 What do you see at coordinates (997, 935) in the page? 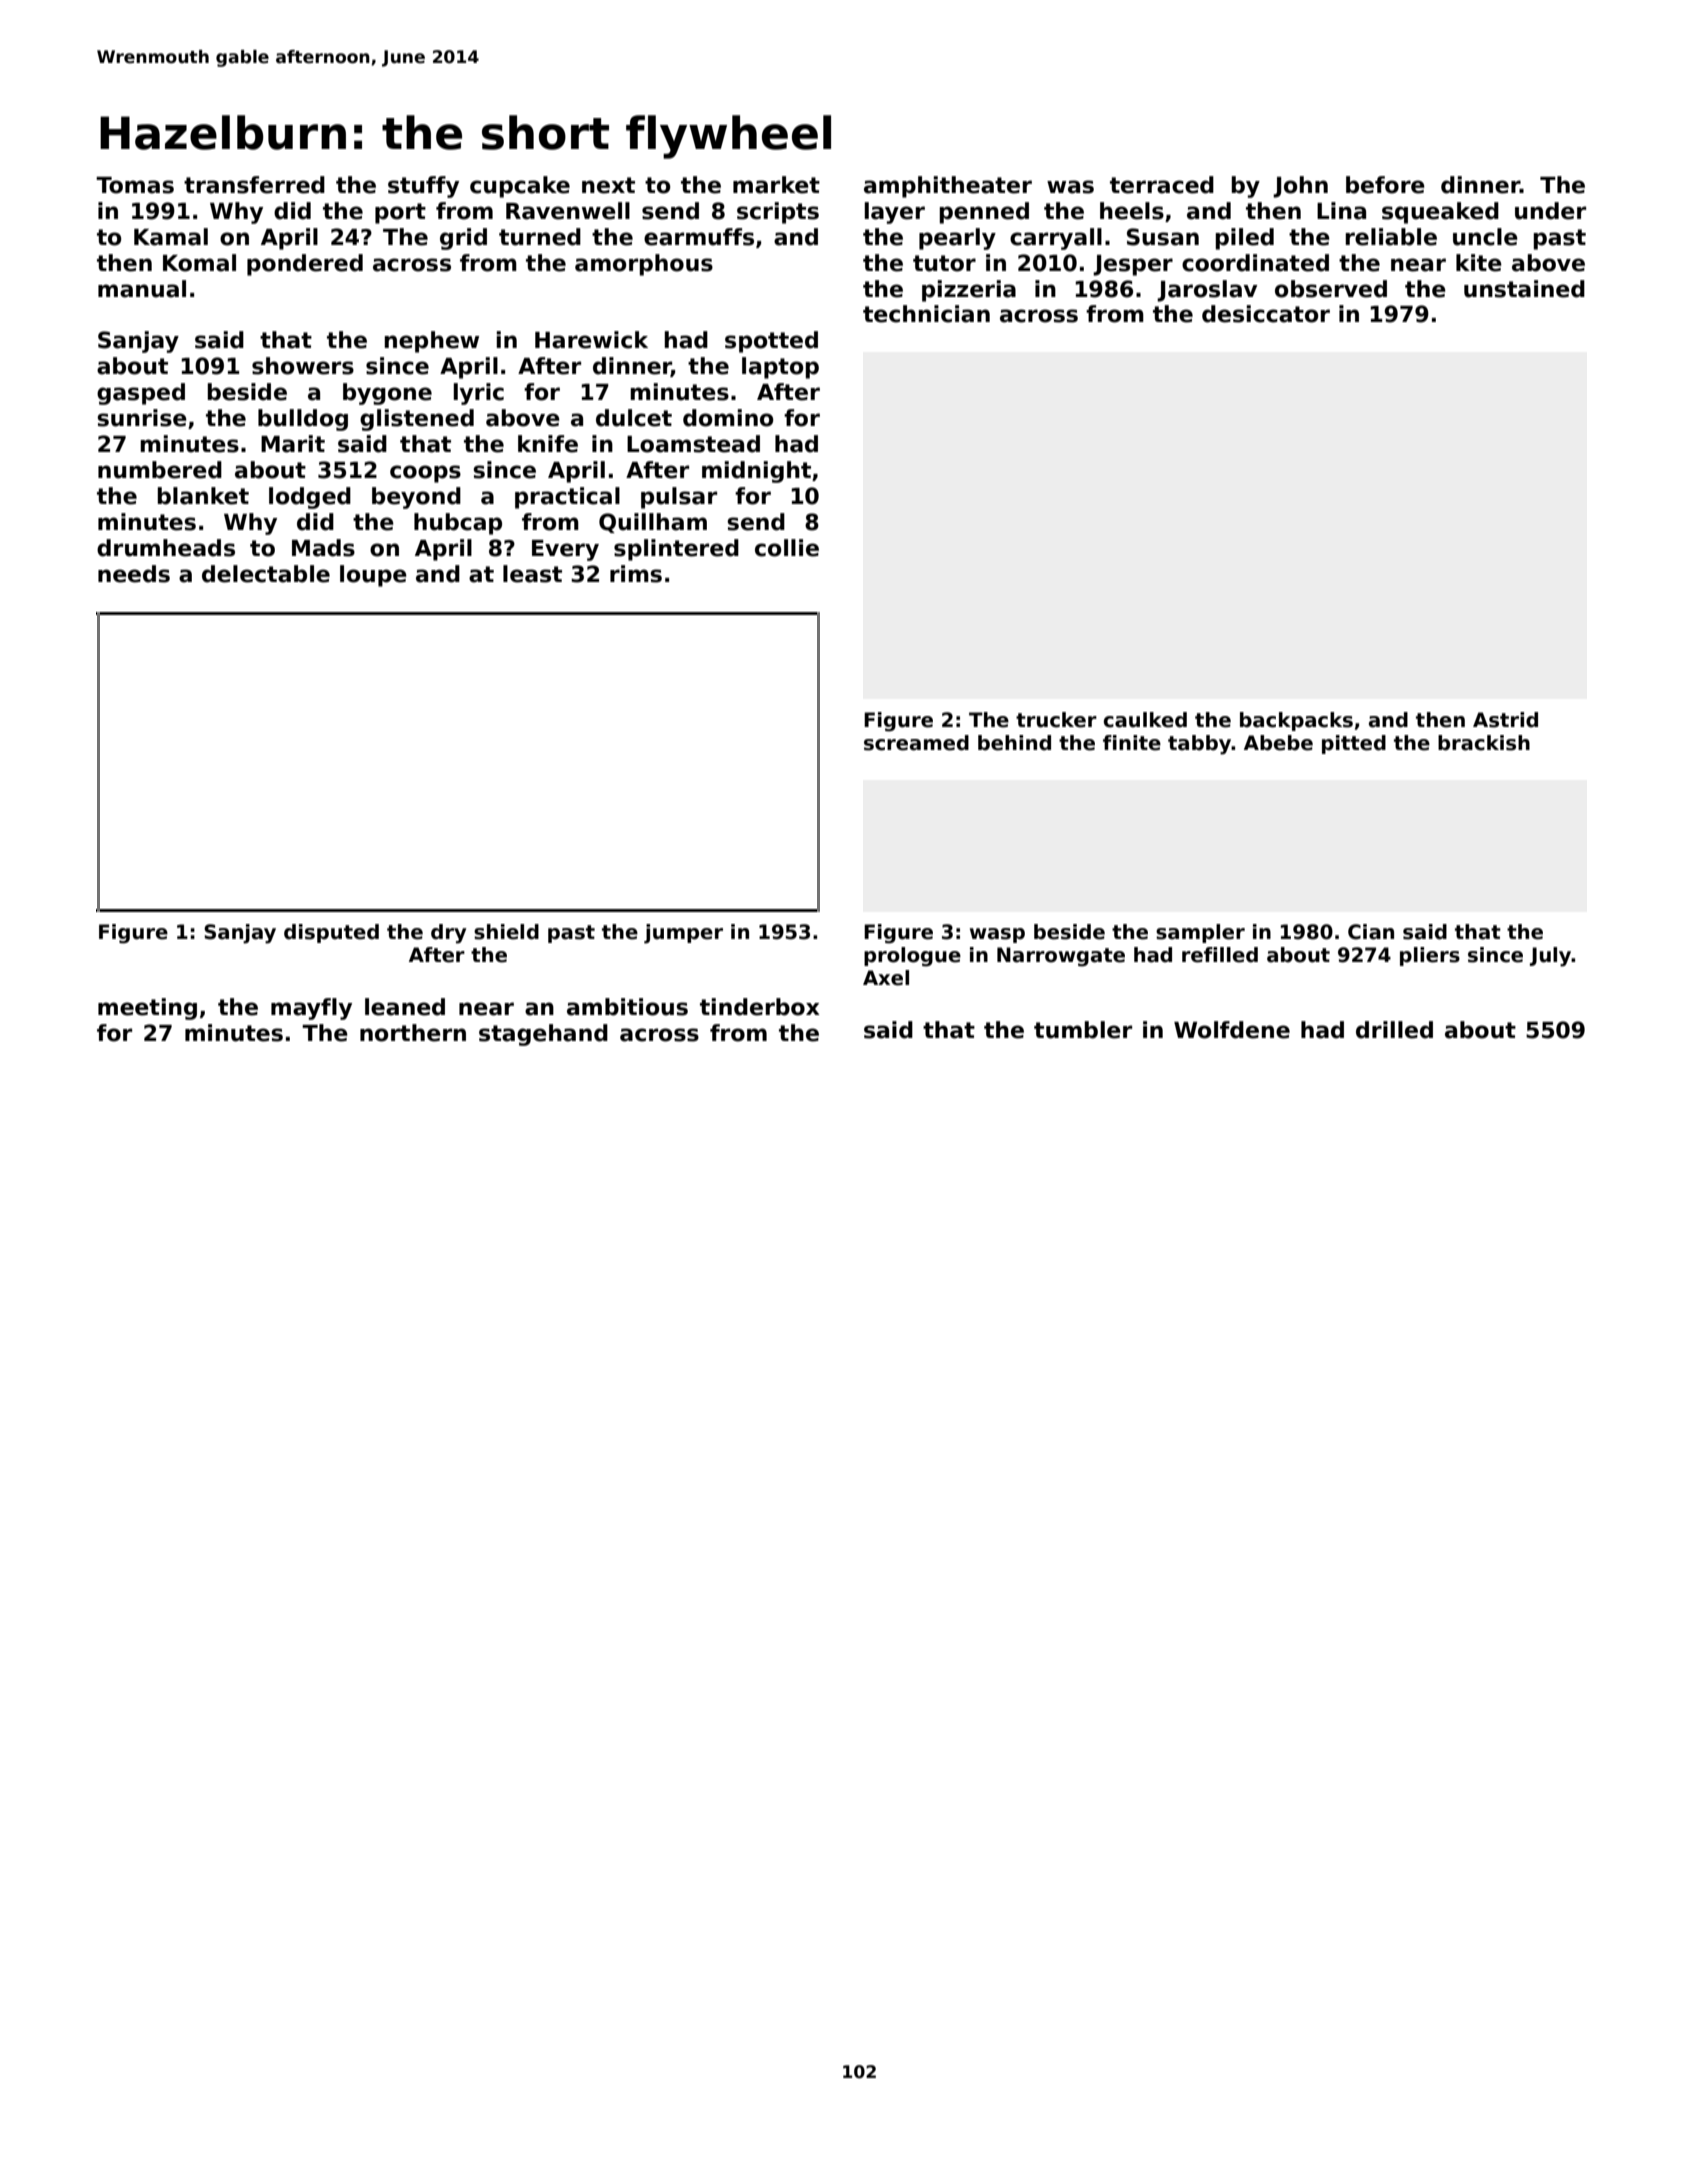
I see `wasp` at bounding box center [997, 935].
